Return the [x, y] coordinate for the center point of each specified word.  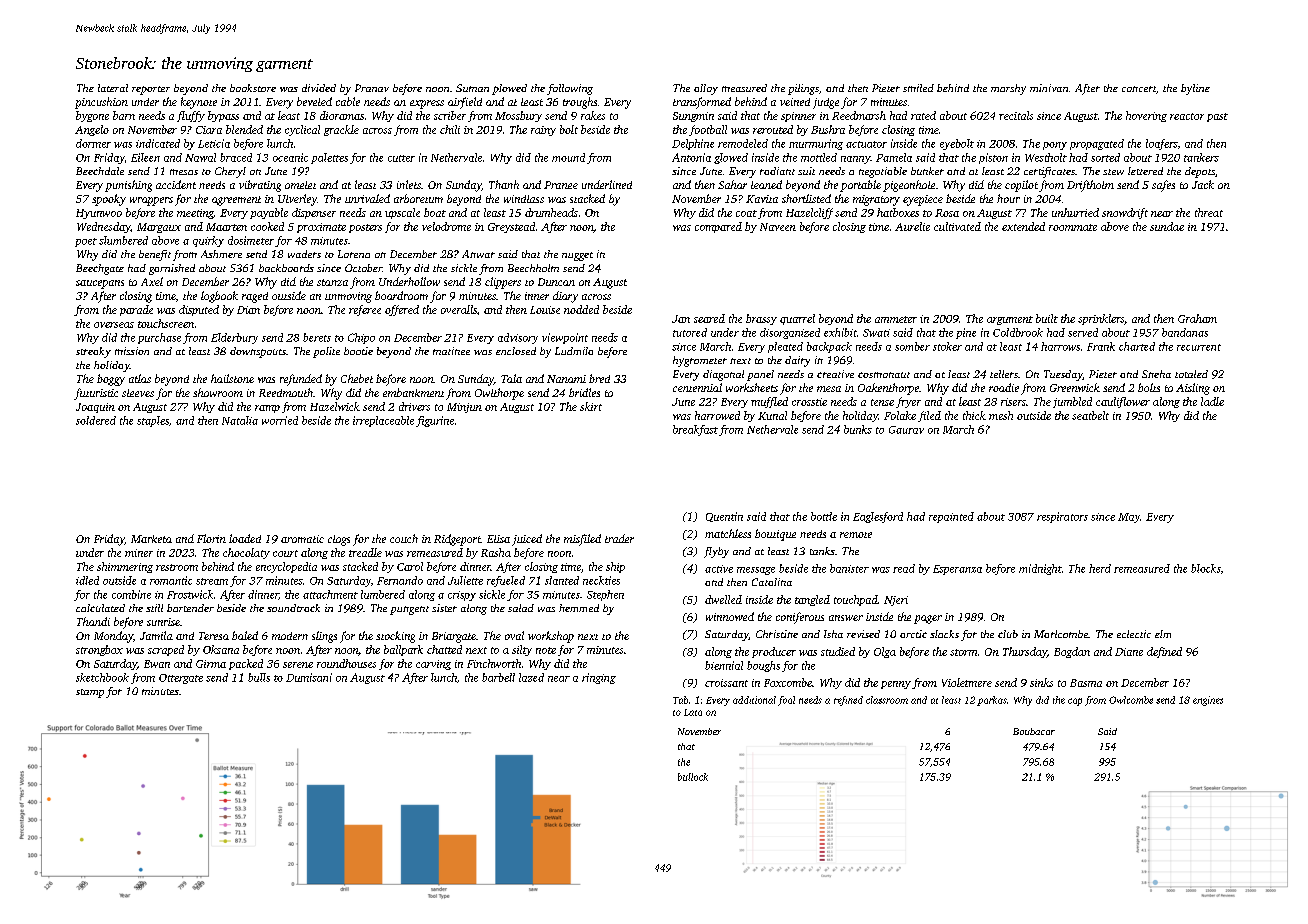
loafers [1161, 144]
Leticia [214, 143]
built [1047, 318]
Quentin [724, 517]
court [285, 553]
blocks [1206, 568]
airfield [465, 103]
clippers [503, 283]
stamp [90, 693]
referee [365, 310]
